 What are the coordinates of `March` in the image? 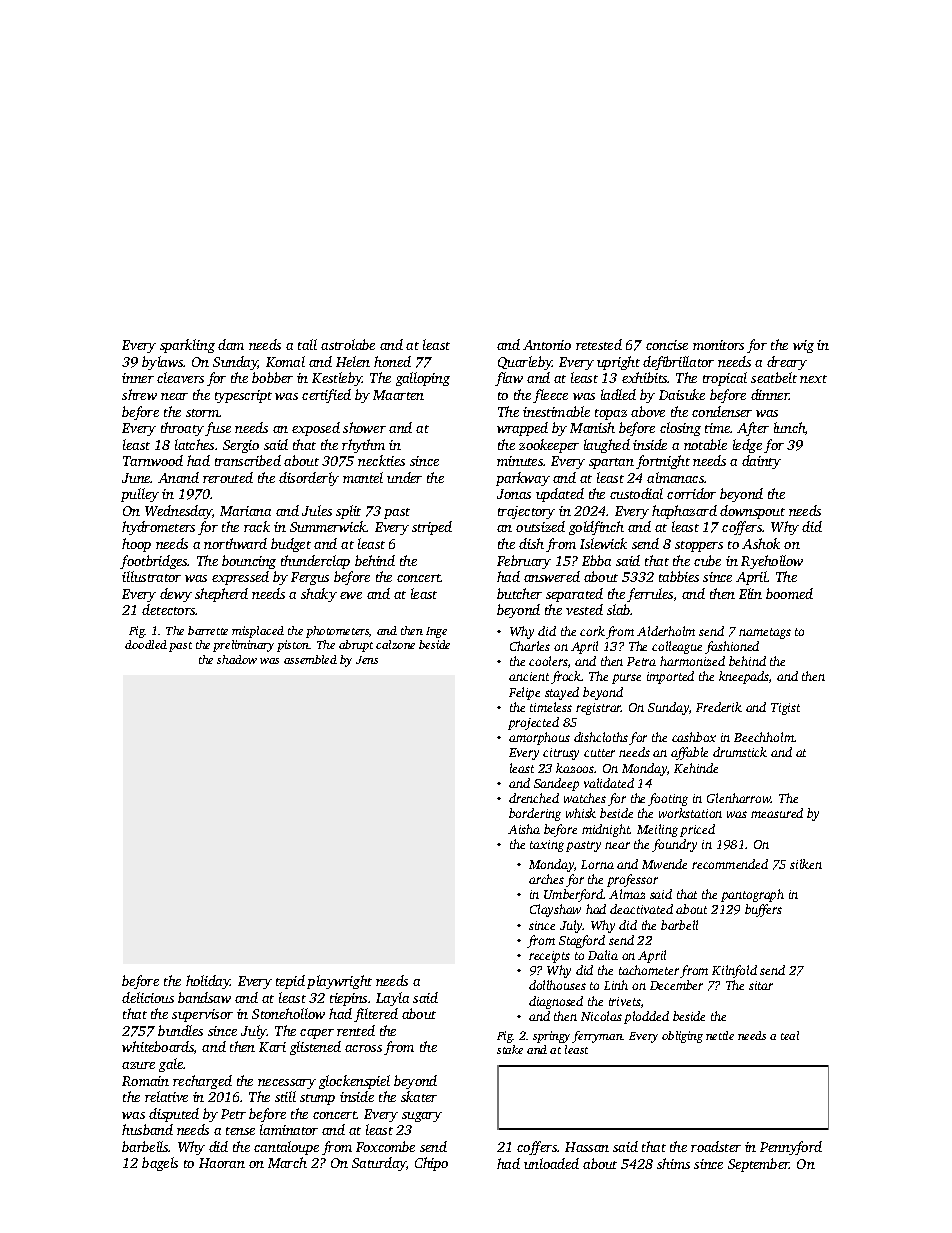 It's located at (287, 1162).
